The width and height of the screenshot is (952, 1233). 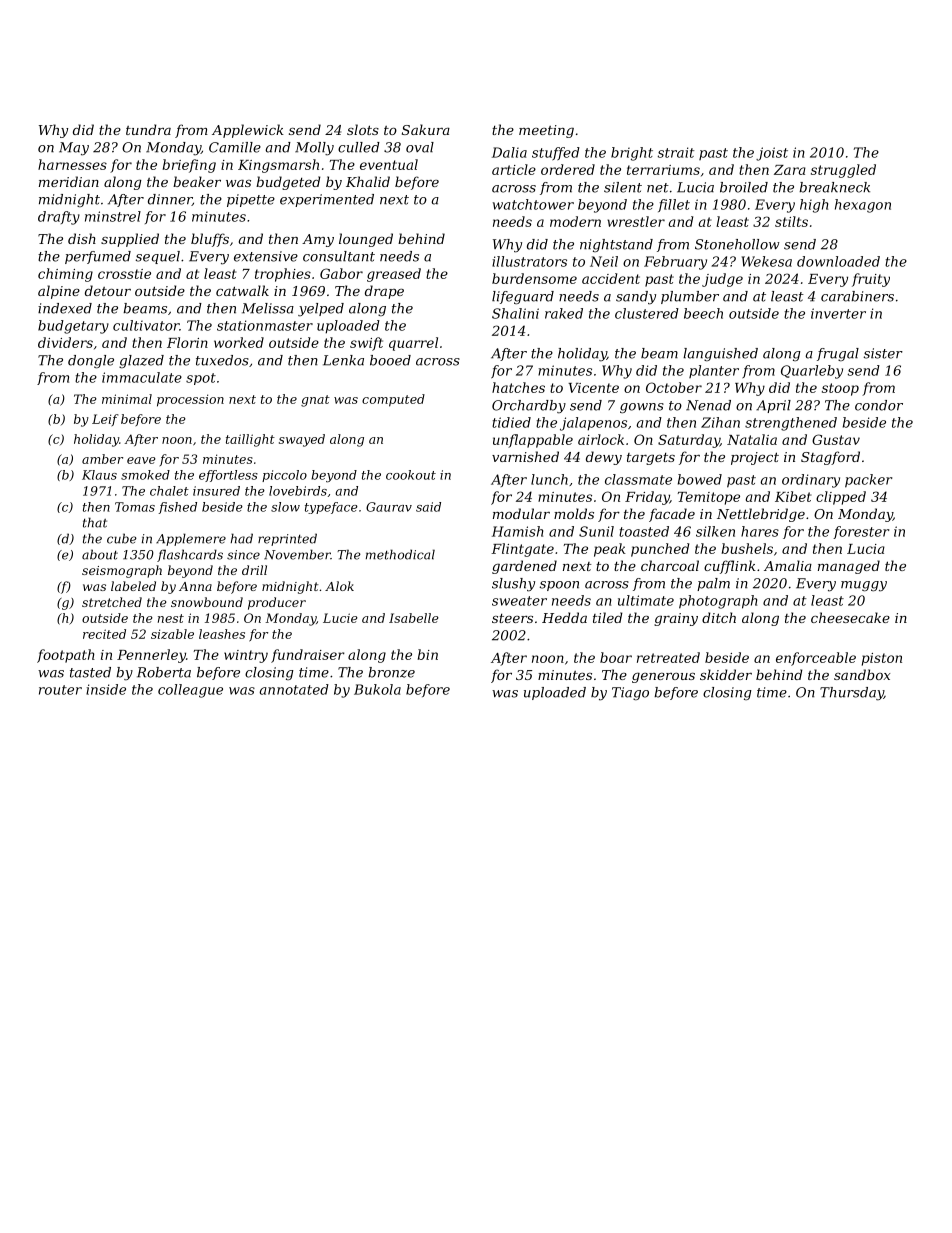 I want to click on eventual, so click(x=389, y=164).
